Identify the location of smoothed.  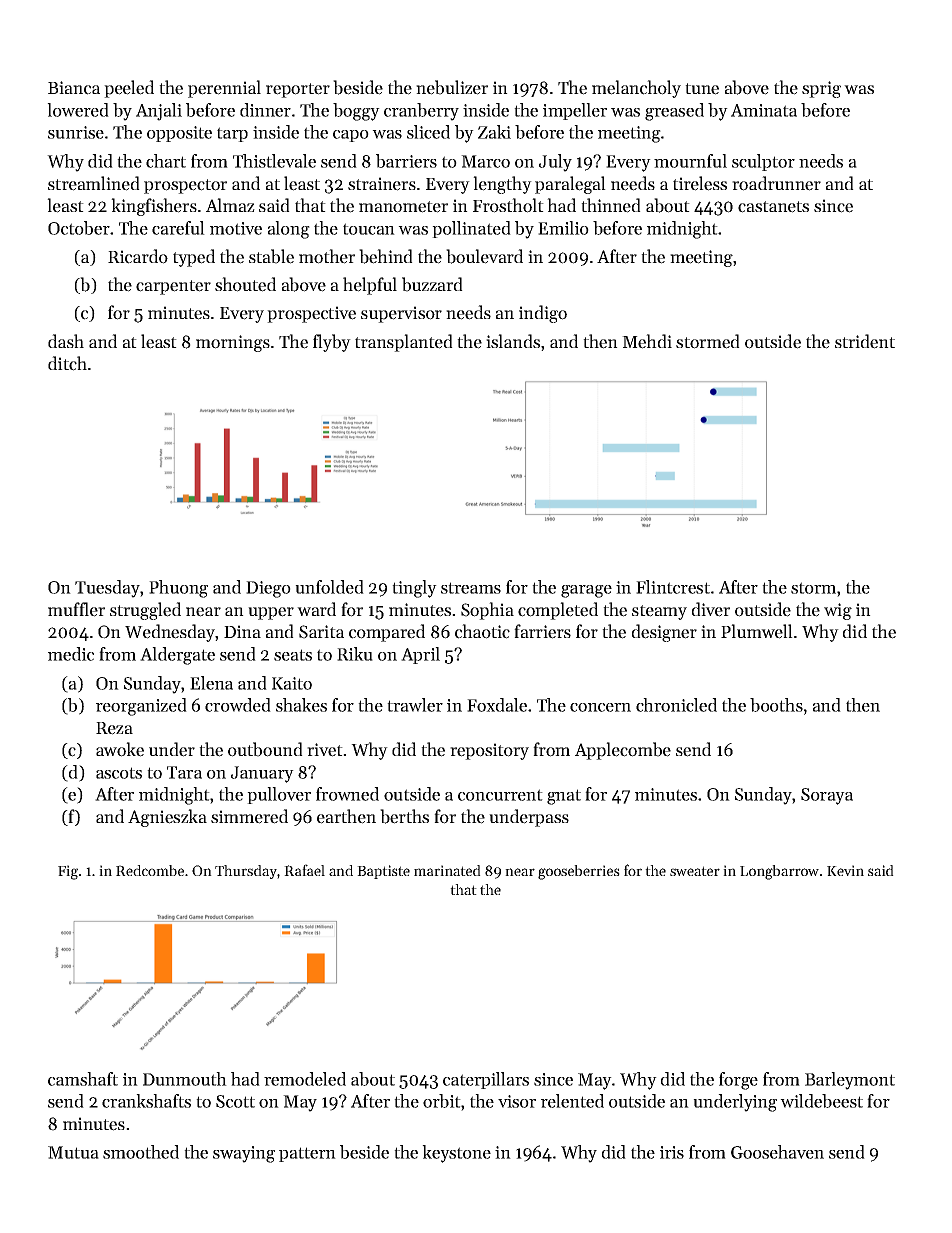
(141, 1152).
